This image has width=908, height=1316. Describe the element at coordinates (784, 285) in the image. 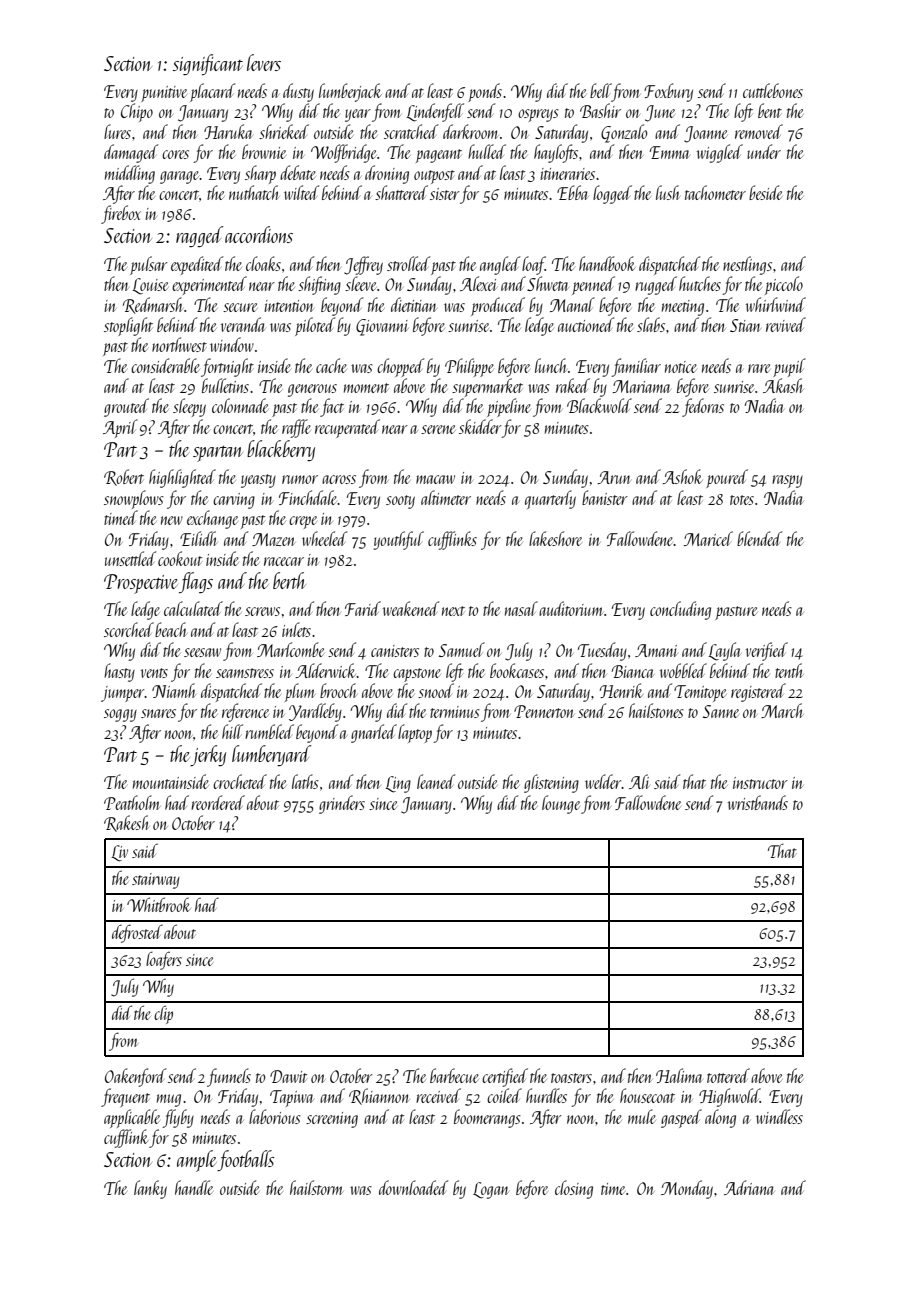

I see `piccolo` at that location.
